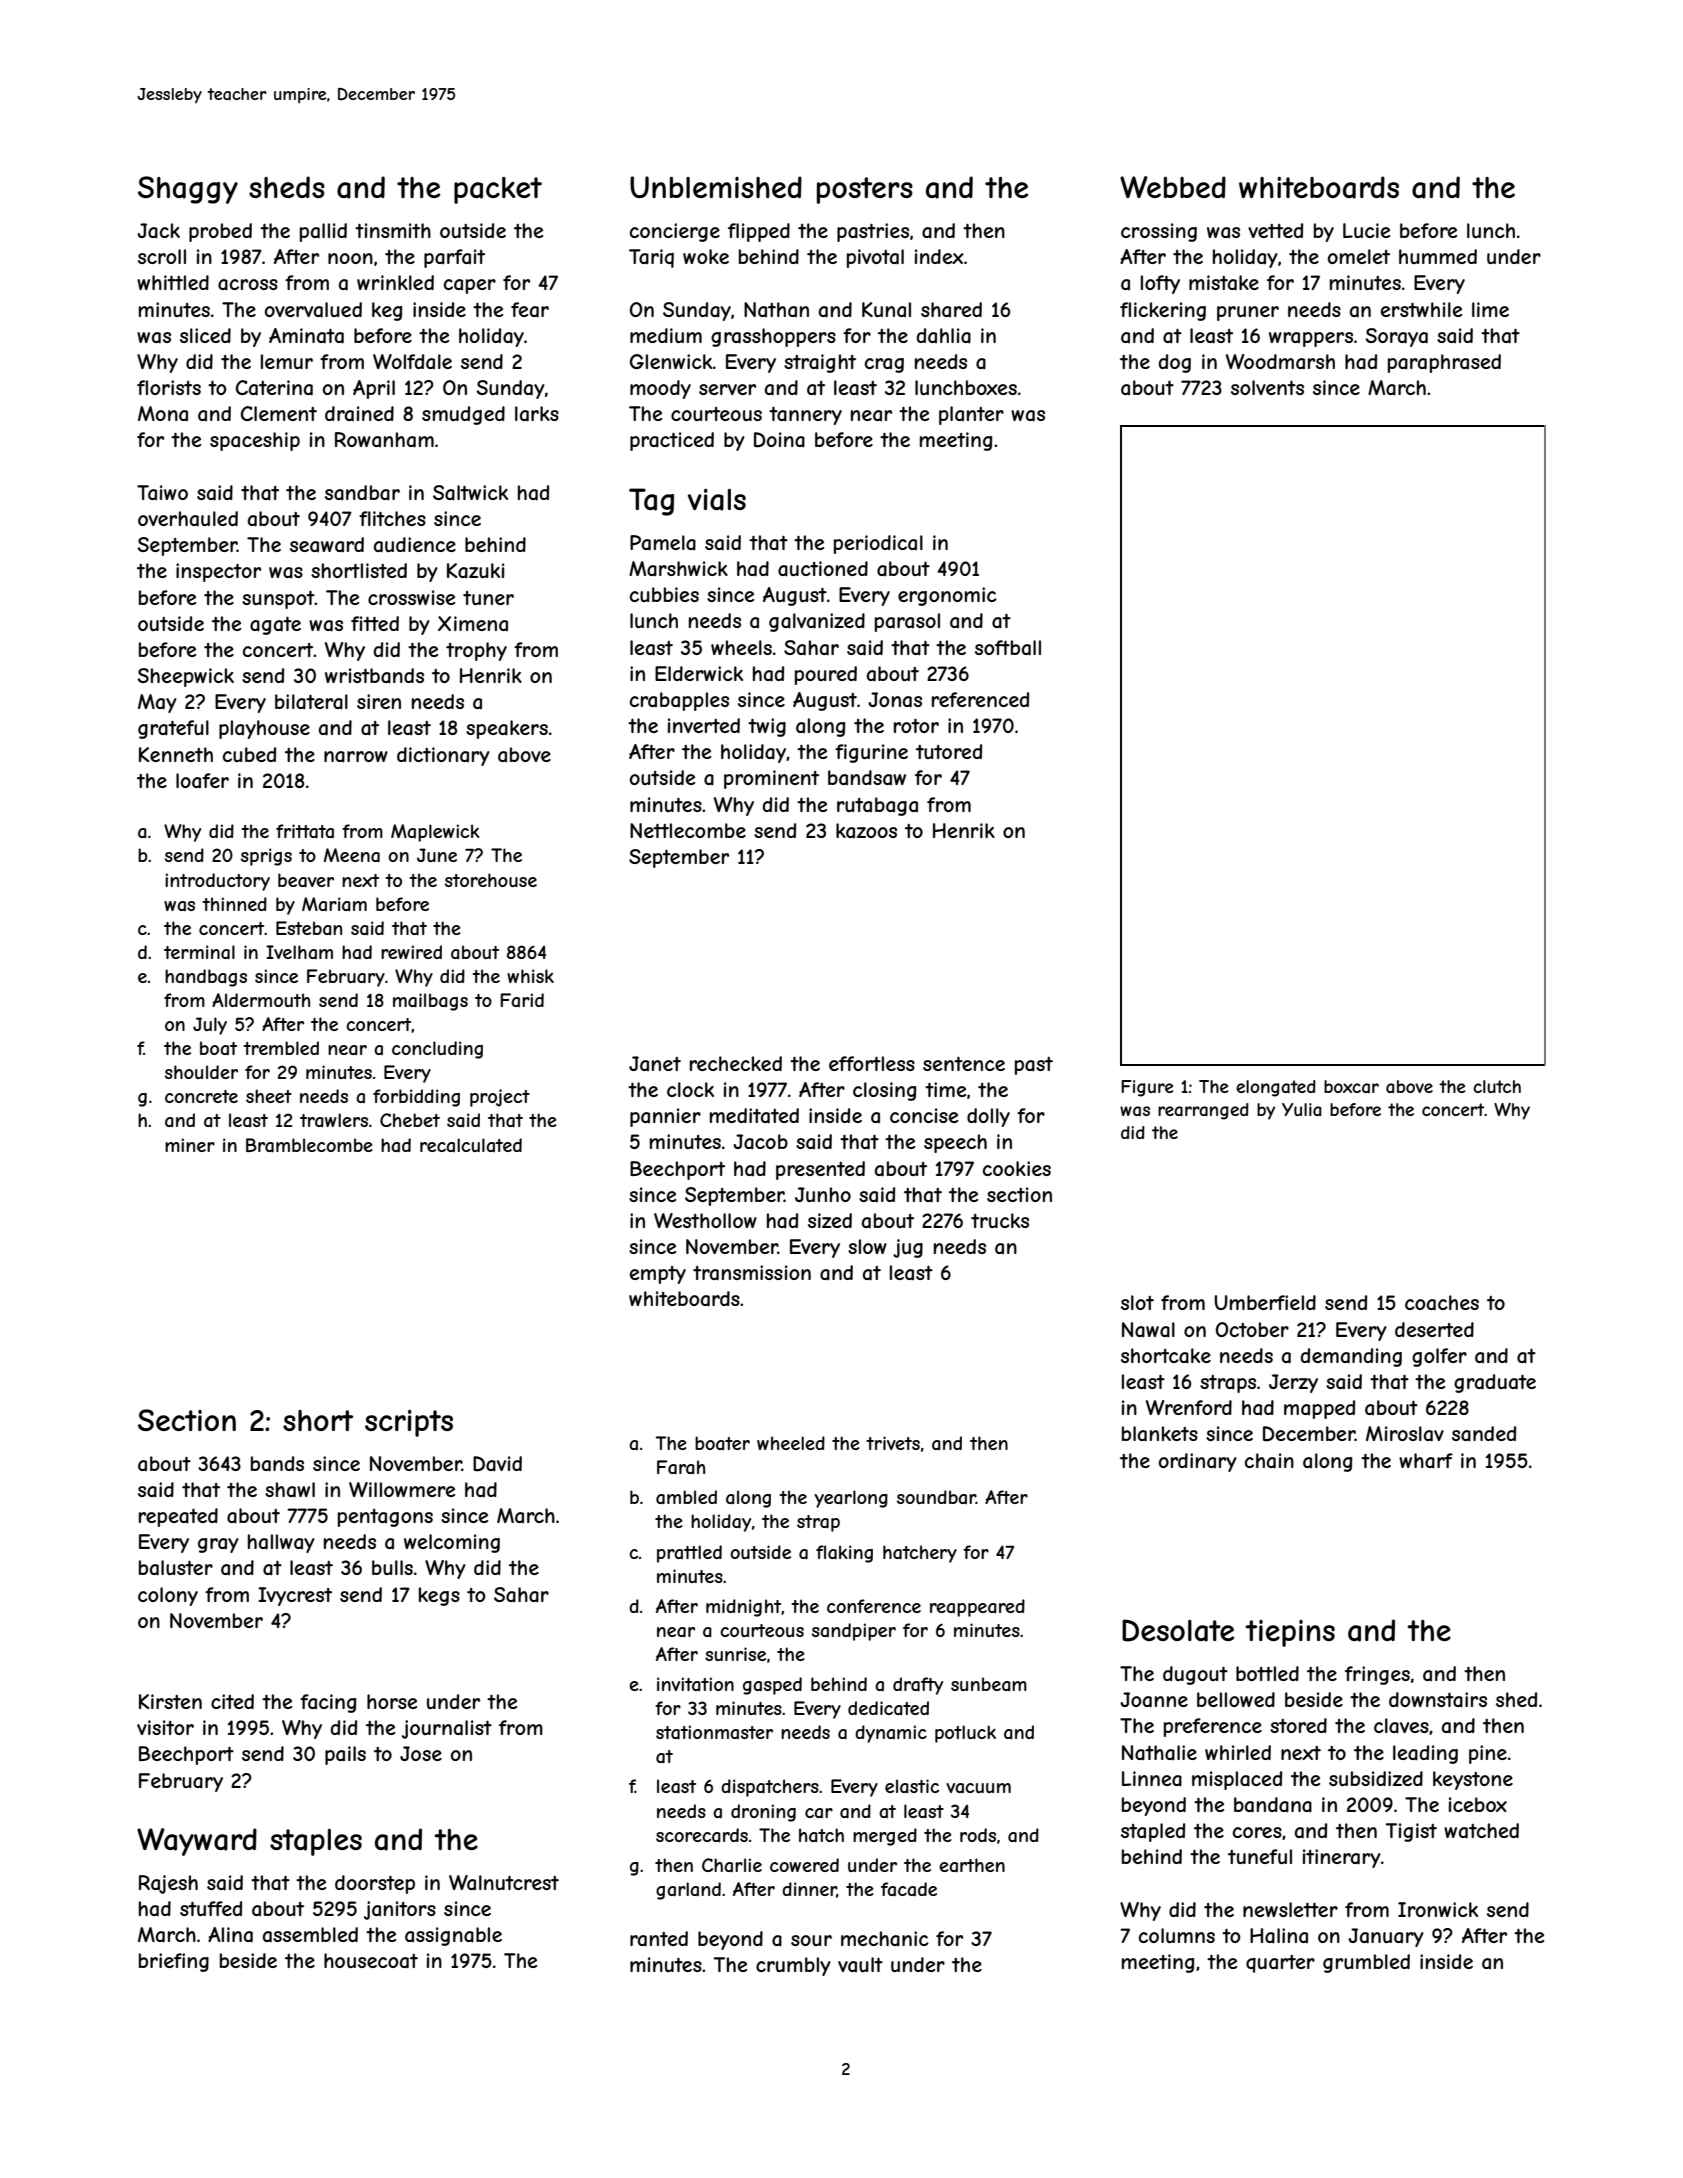  What do you see at coordinates (885, 1939) in the image?
I see `mechanic` at bounding box center [885, 1939].
